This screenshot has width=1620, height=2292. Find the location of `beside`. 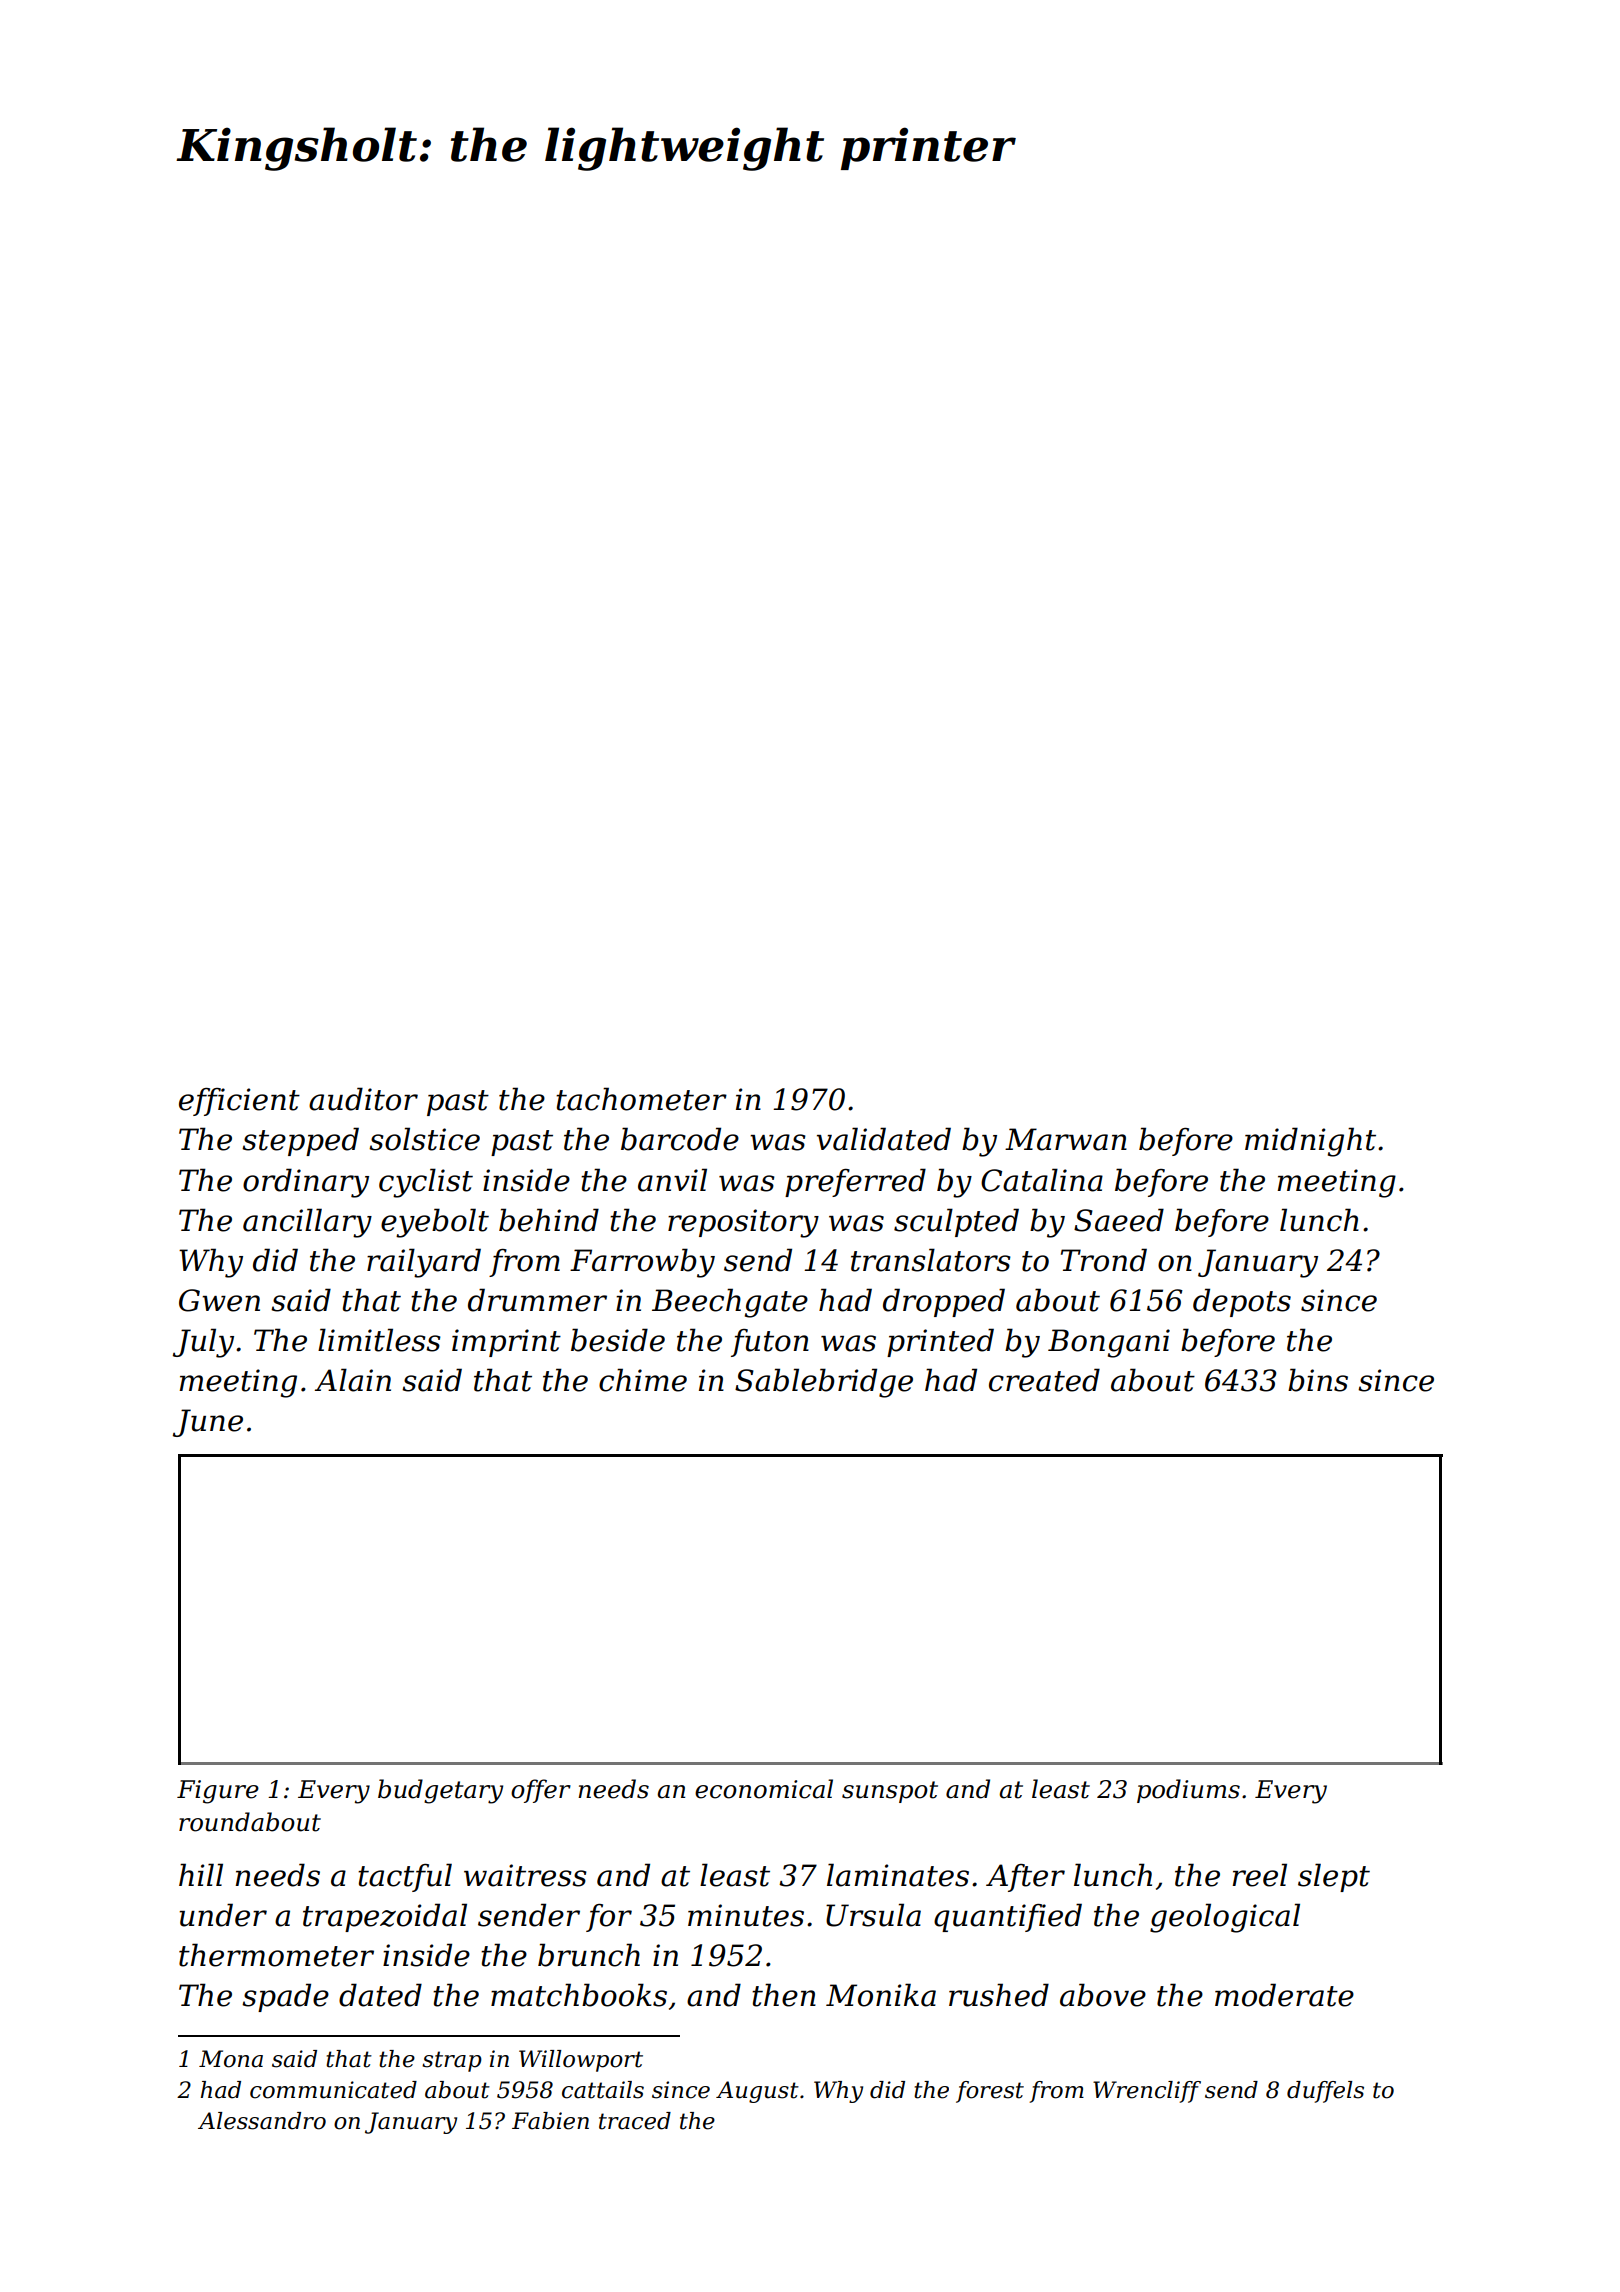

beside is located at coordinates (618, 1340).
